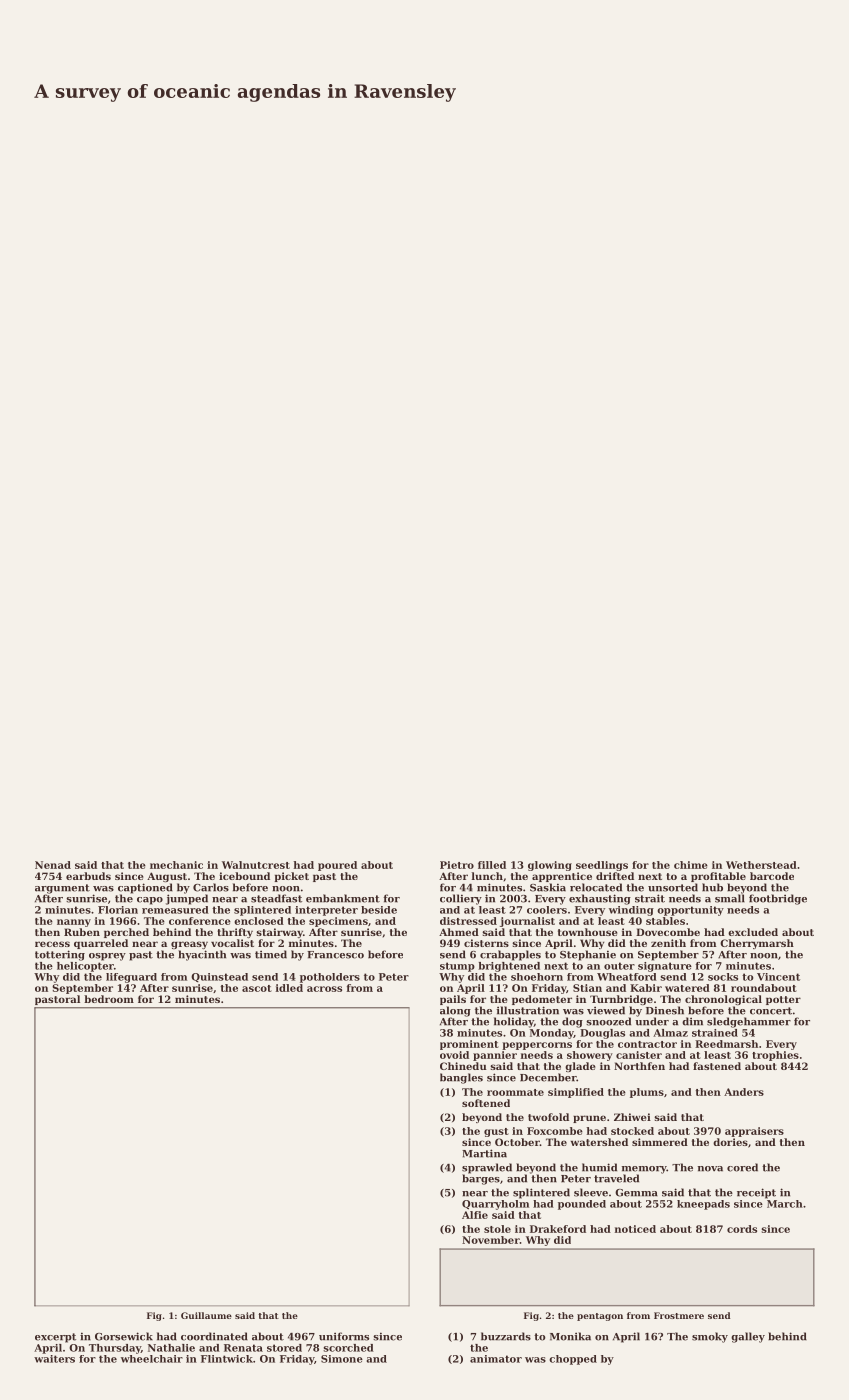 This screenshot has width=849, height=1400. What do you see at coordinates (573, 1360) in the screenshot?
I see `chopped` at bounding box center [573, 1360].
